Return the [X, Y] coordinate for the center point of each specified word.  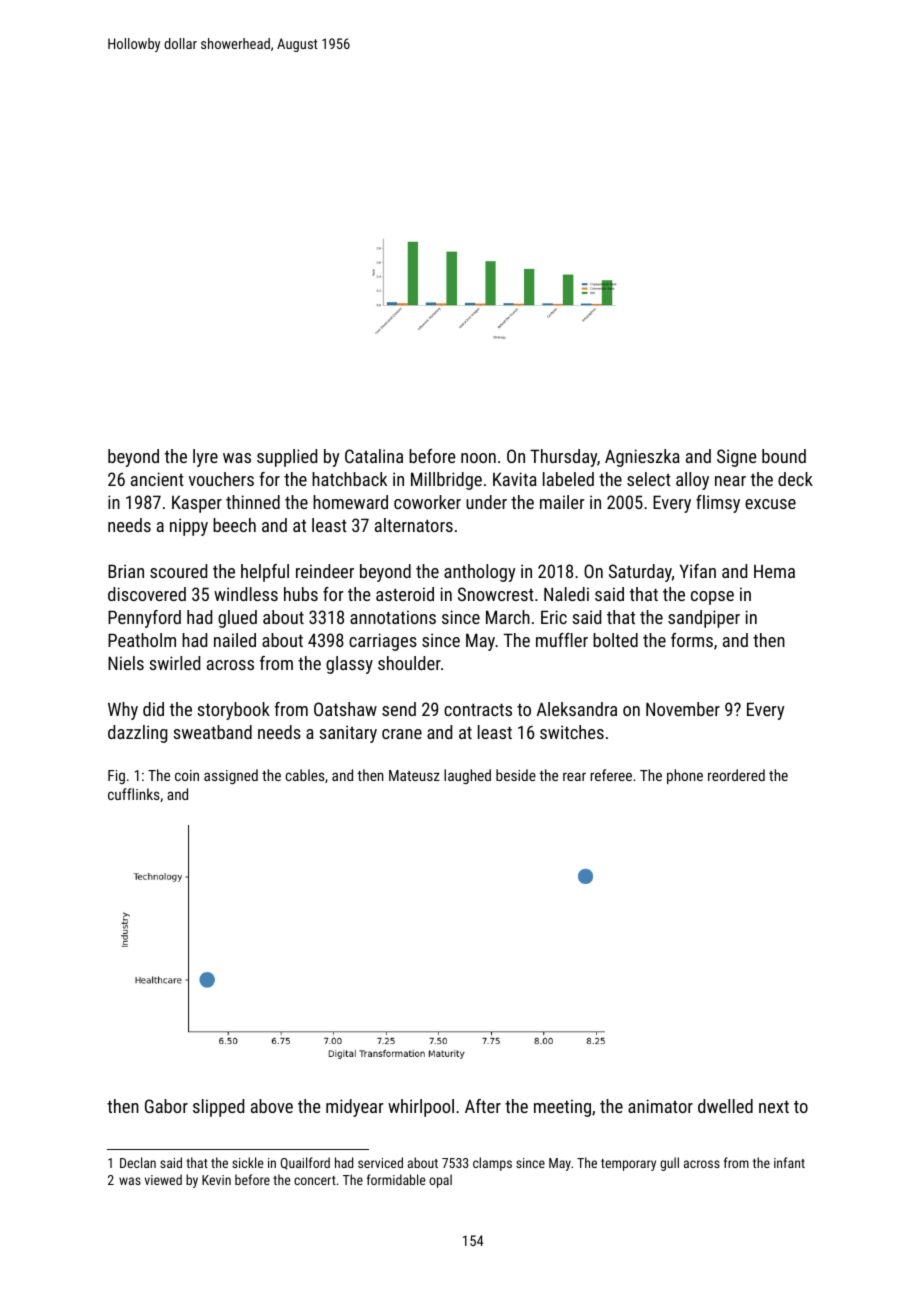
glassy [349, 665]
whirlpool [421, 1108]
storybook [233, 711]
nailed [235, 640]
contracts [478, 709]
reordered [736, 775]
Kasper [197, 504]
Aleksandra [577, 709]
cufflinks [134, 794]
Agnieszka [642, 458]
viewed [163, 1179]
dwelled [725, 1106]
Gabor [166, 1106]
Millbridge [446, 481]
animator [660, 1106]
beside [516, 775]
